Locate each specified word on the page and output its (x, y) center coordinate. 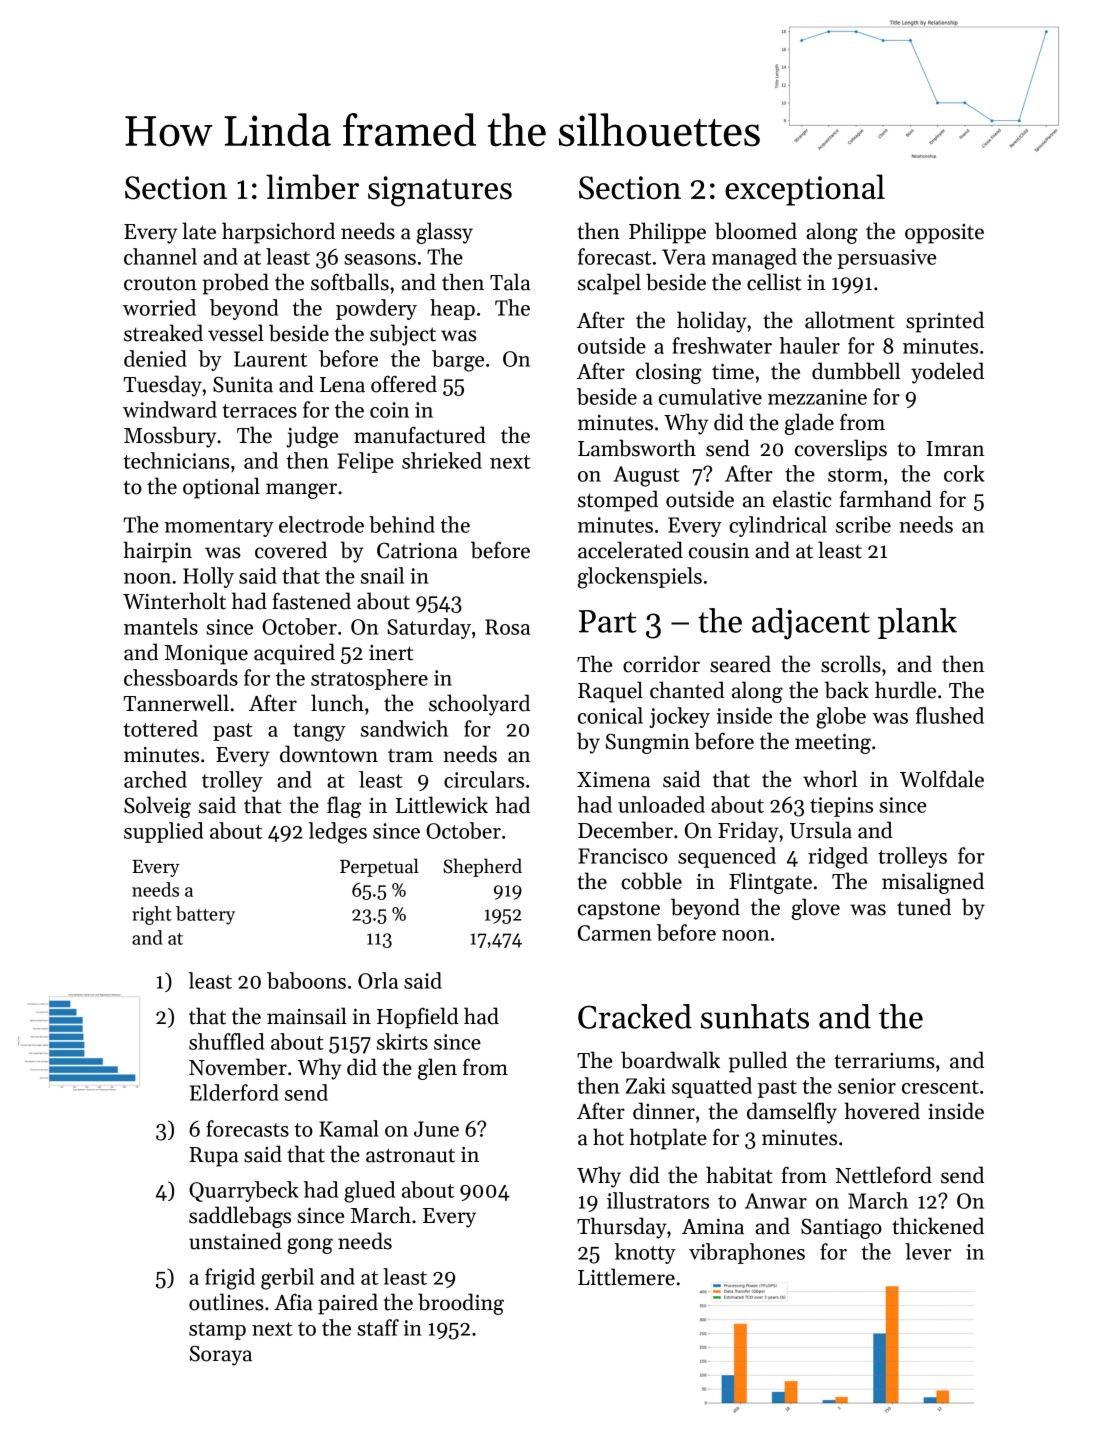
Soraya (221, 1355)
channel (160, 256)
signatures (440, 191)
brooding (461, 1304)
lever (928, 1251)
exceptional (805, 190)
